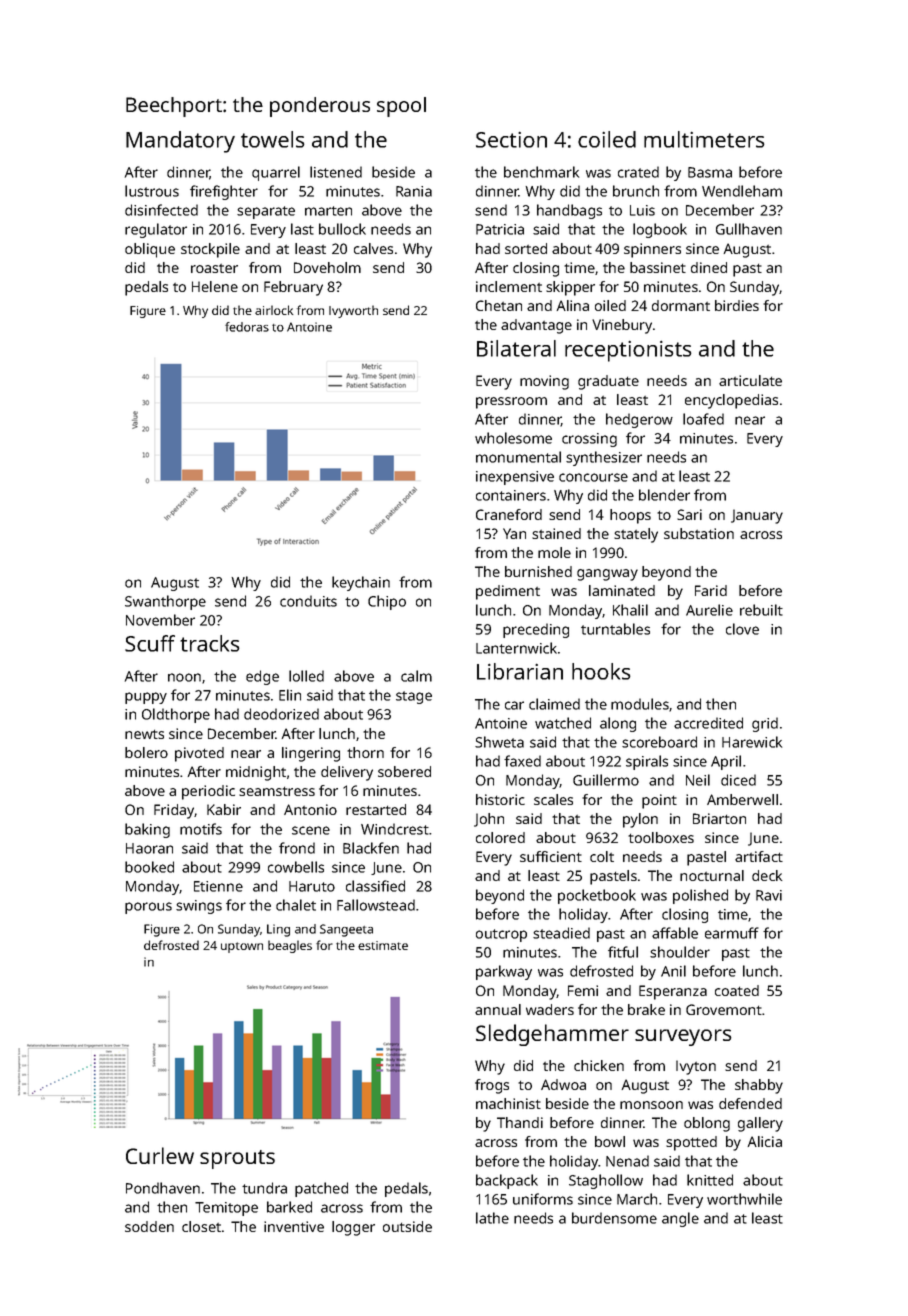 Image resolution: width=908 pixels, height=1316 pixels. What do you see at coordinates (321, 1189) in the screenshot?
I see `patched` at bounding box center [321, 1189].
